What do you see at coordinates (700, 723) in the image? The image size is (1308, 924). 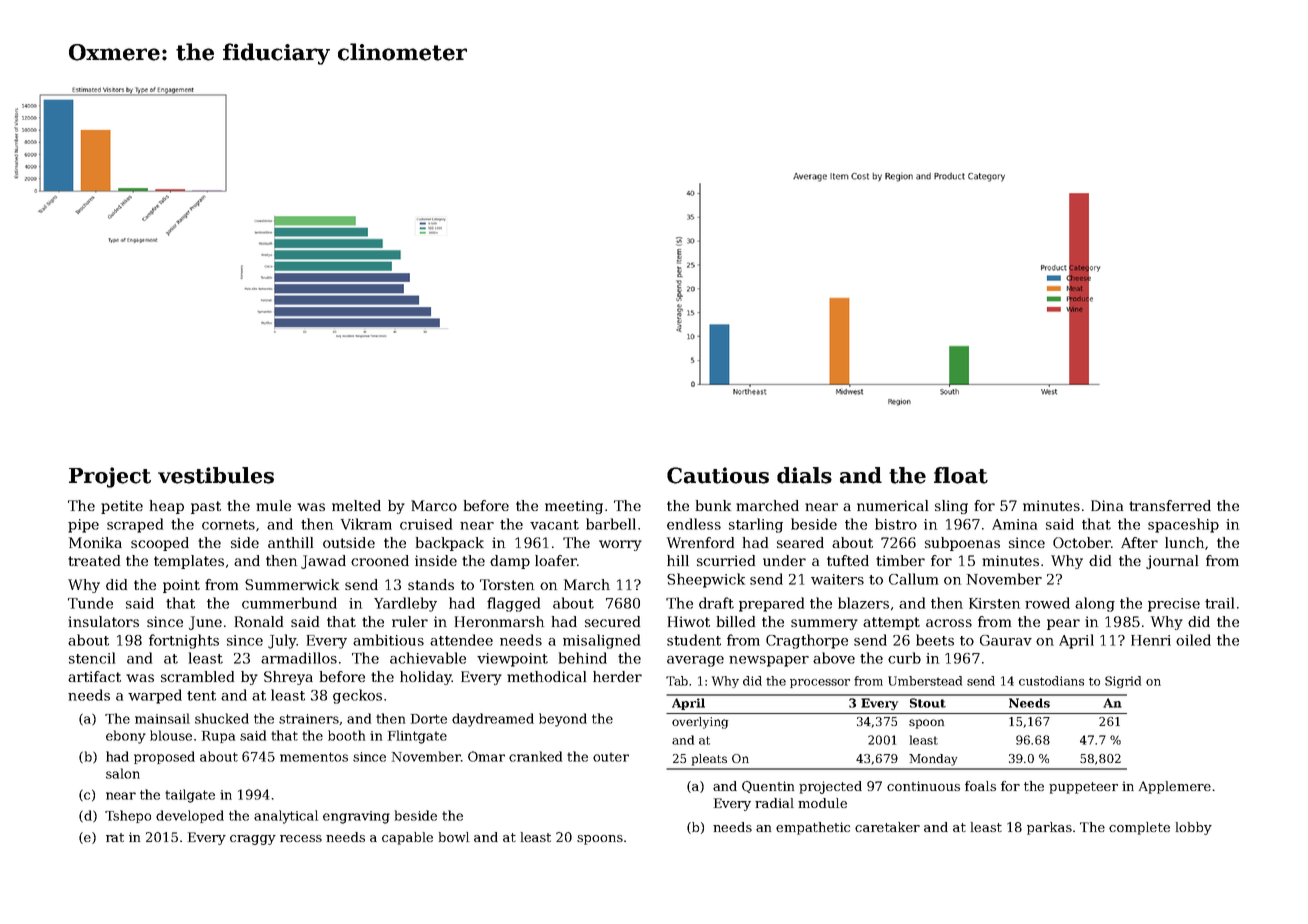 I see `overlying` at bounding box center [700, 723].
